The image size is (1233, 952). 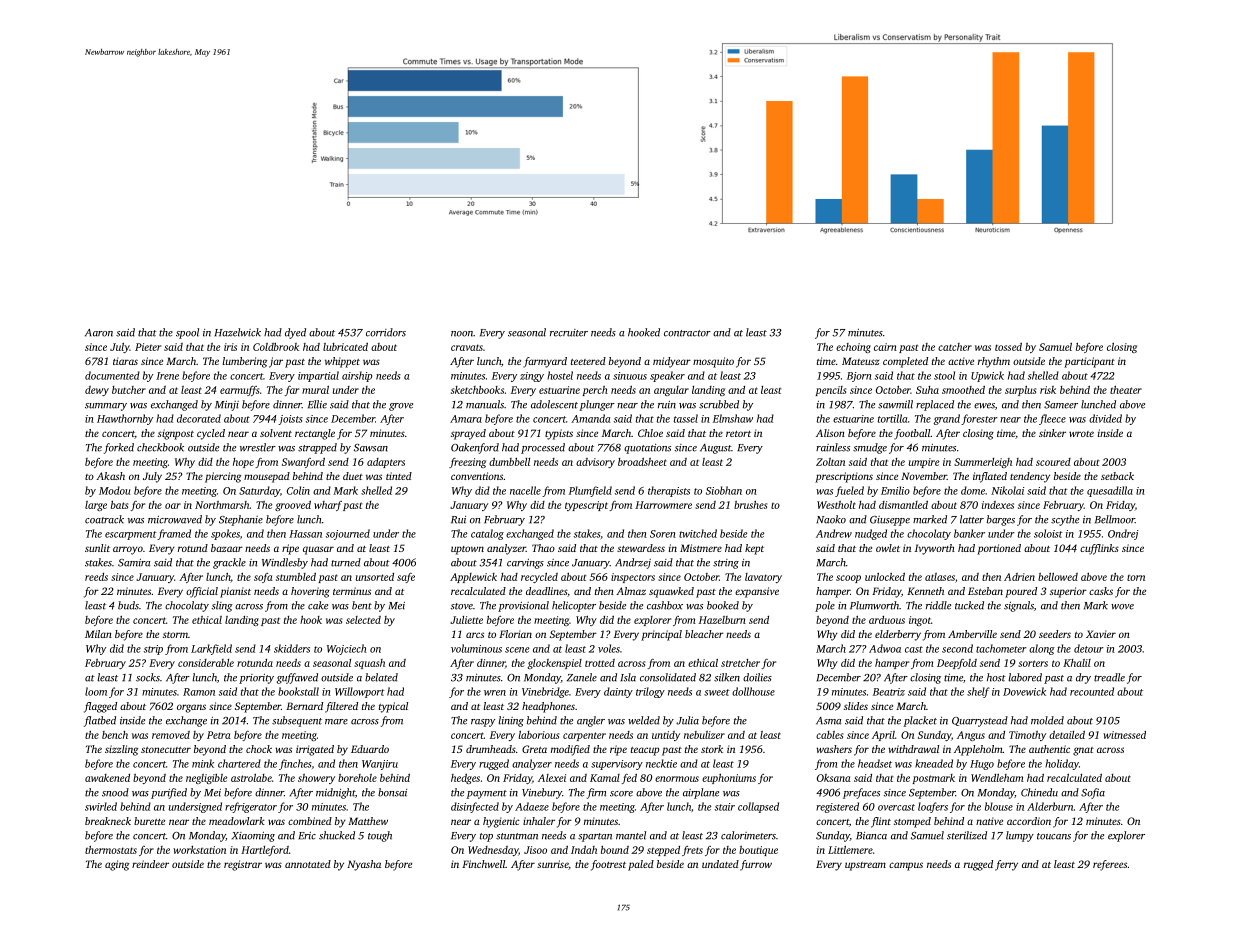 I want to click on reindeer, so click(x=150, y=864).
